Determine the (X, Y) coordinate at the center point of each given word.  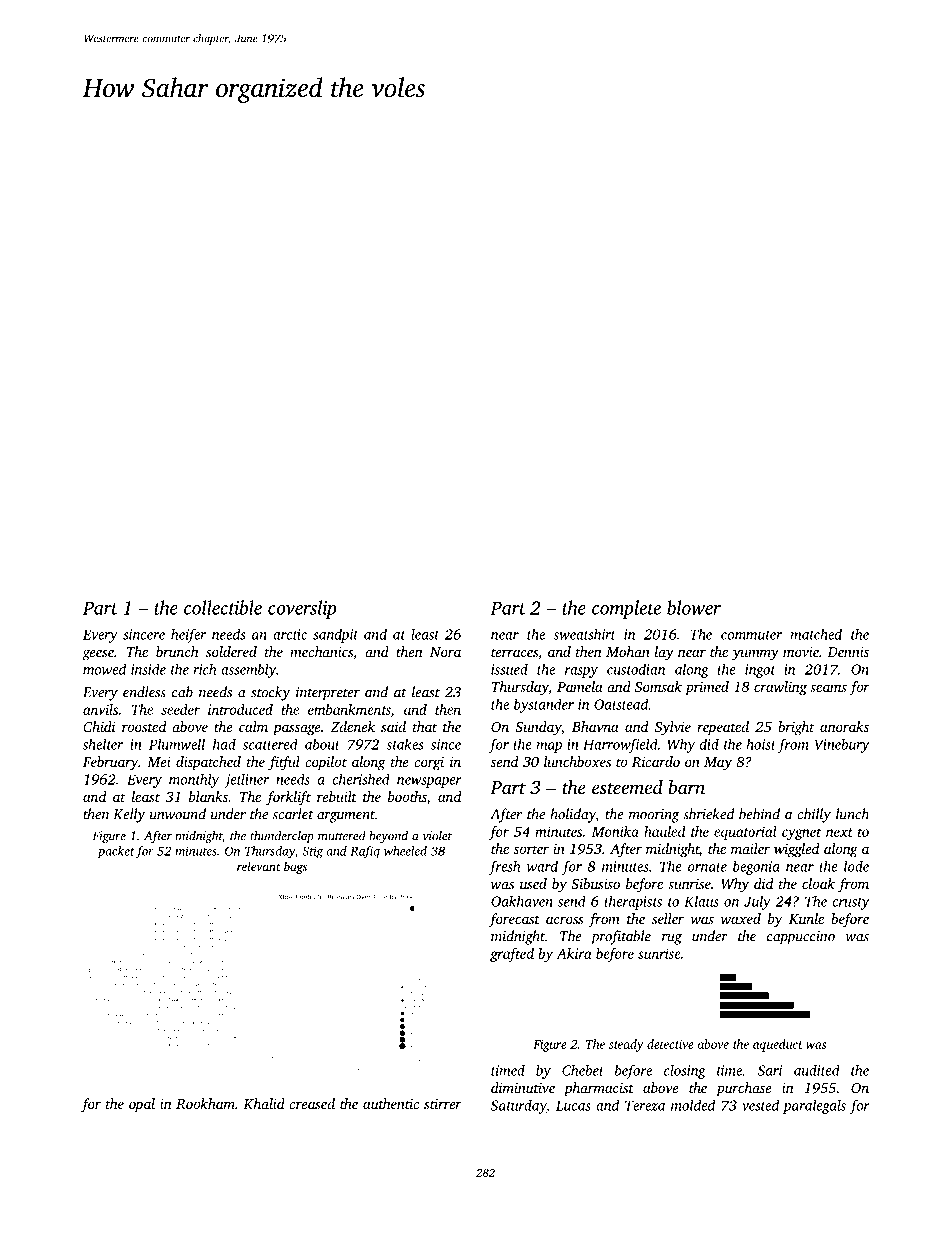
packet (116, 852)
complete (626, 609)
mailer (750, 848)
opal (142, 1105)
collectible (223, 607)
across (565, 920)
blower (694, 607)
